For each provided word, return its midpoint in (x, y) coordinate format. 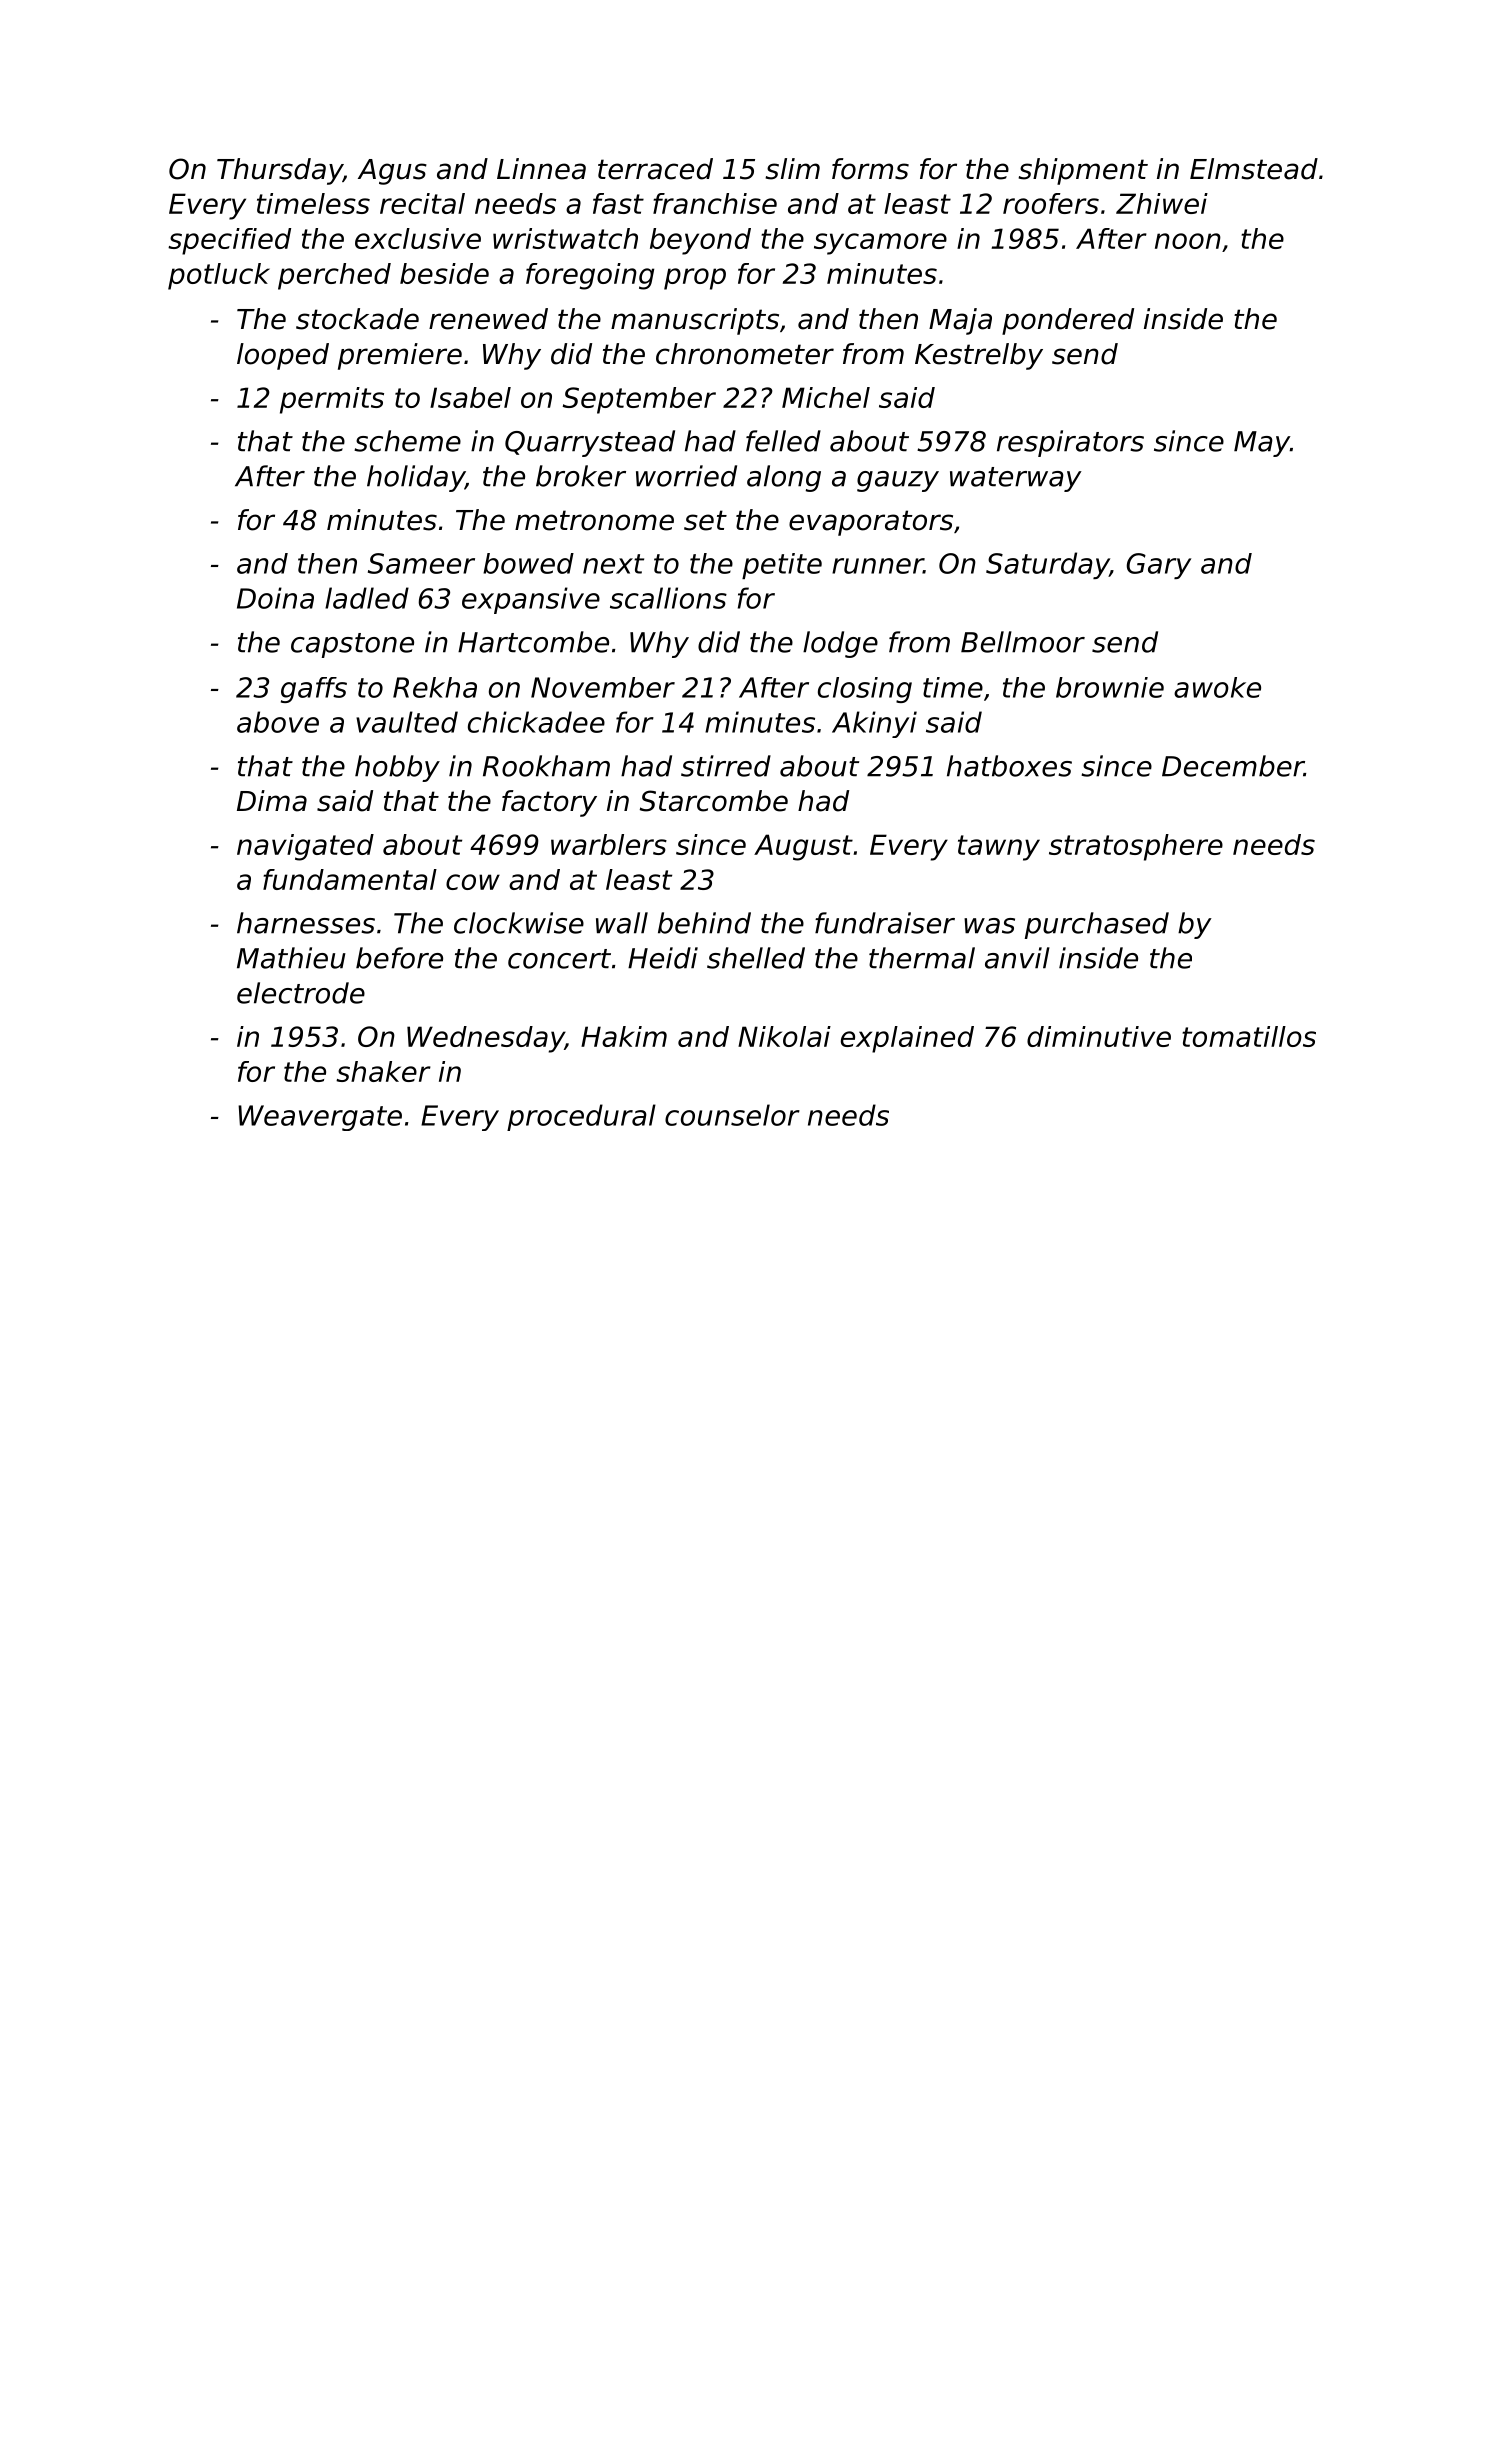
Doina (275, 598)
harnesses (306, 923)
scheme (407, 441)
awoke (1217, 687)
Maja (960, 321)
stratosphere (1136, 847)
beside (444, 273)
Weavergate (320, 1118)
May (1262, 444)
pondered (1068, 321)
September (639, 400)
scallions (668, 598)
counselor (732, 1115)
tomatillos (1249, 1036)
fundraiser (885, 923)
